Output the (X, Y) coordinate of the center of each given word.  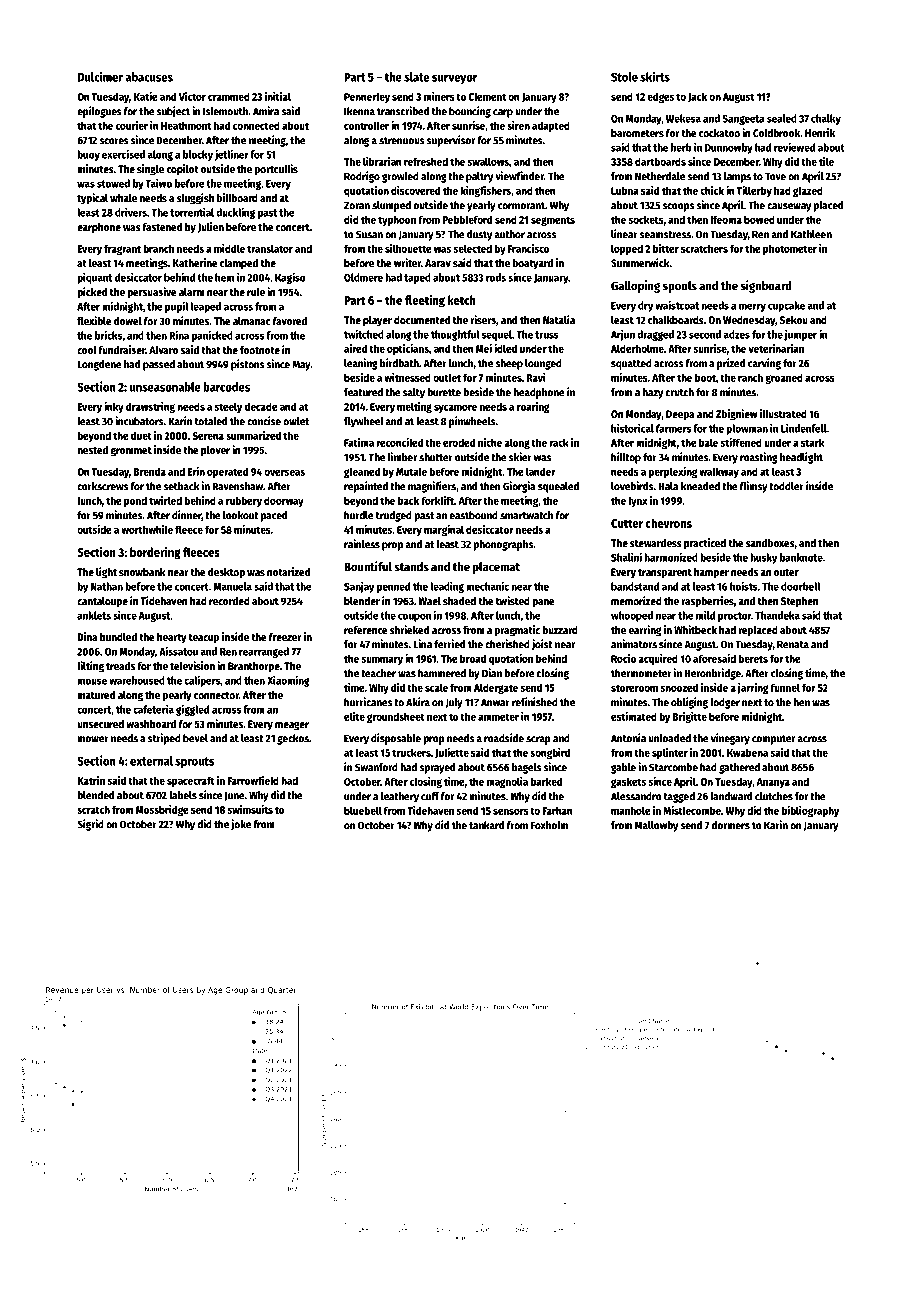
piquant (94, 278)
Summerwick (640, 262)
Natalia (559, 319)
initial (278, 96)
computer (773, 740)
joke (241, 825)
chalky (826, 119)
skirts (655, 76)
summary (382, 661)
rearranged (264, 652)
